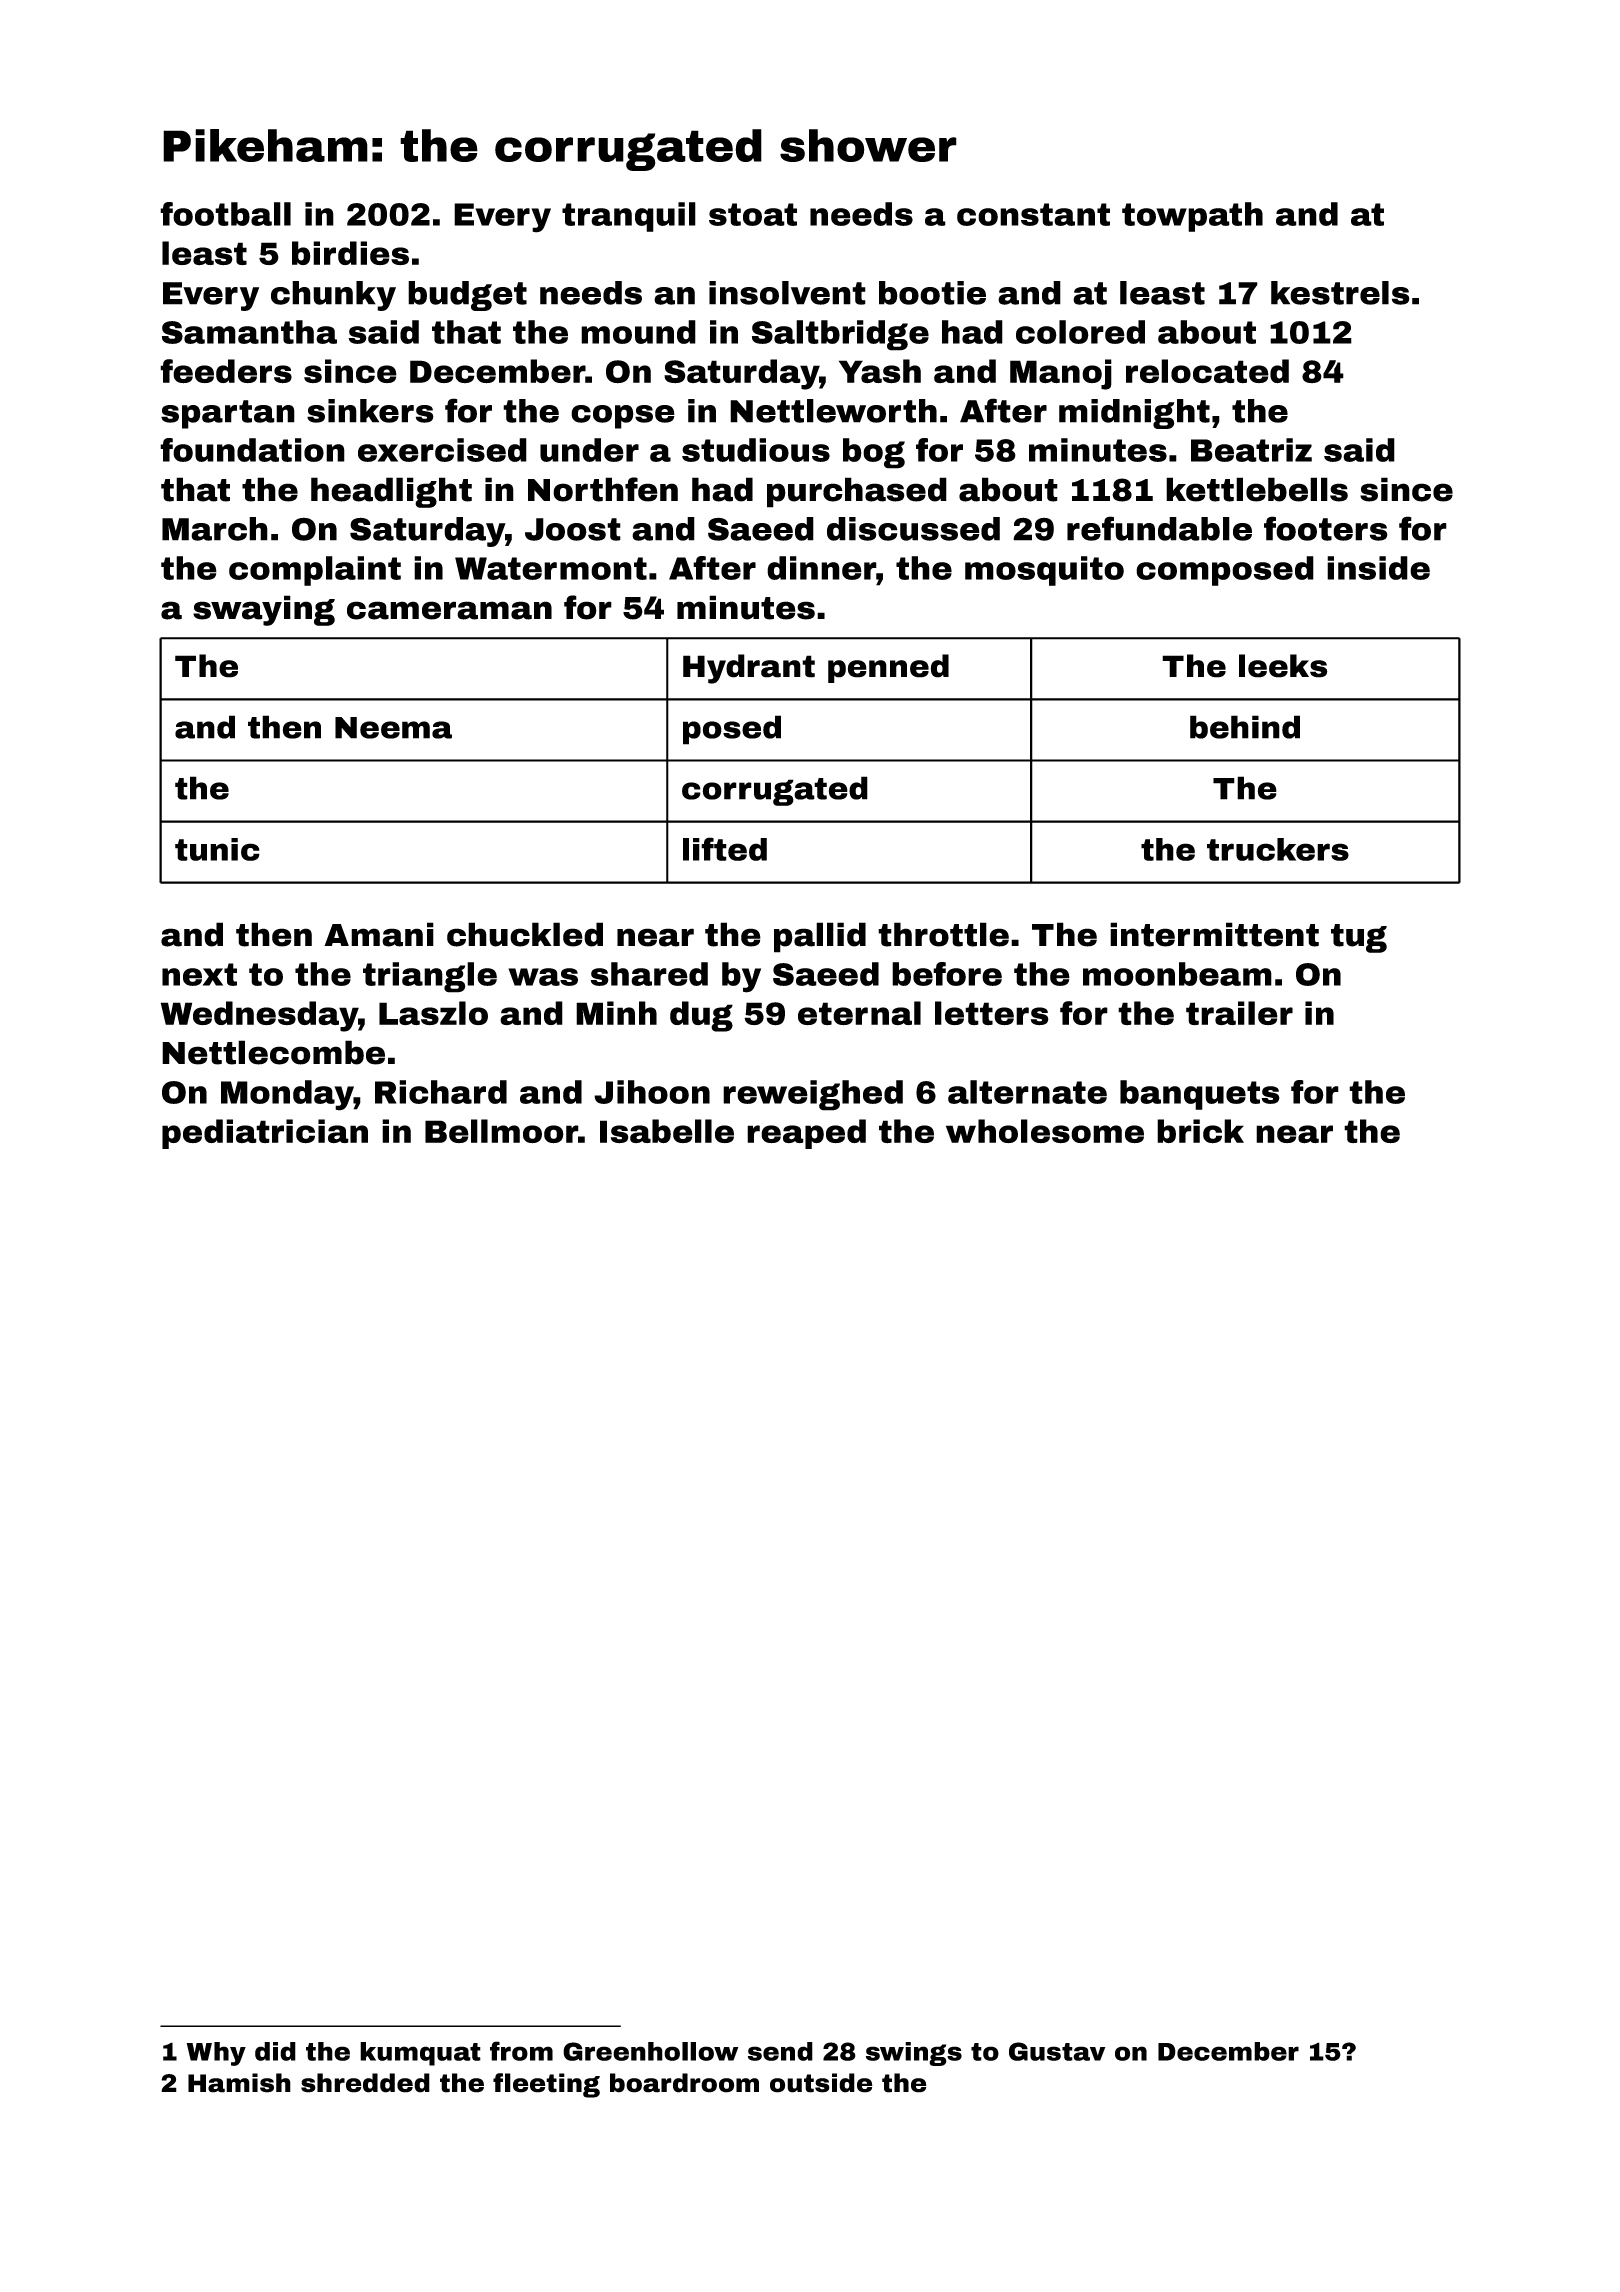  Describe the element at coordinates (749, 669) in the screenshot. I see `Hydrant` at that location.
